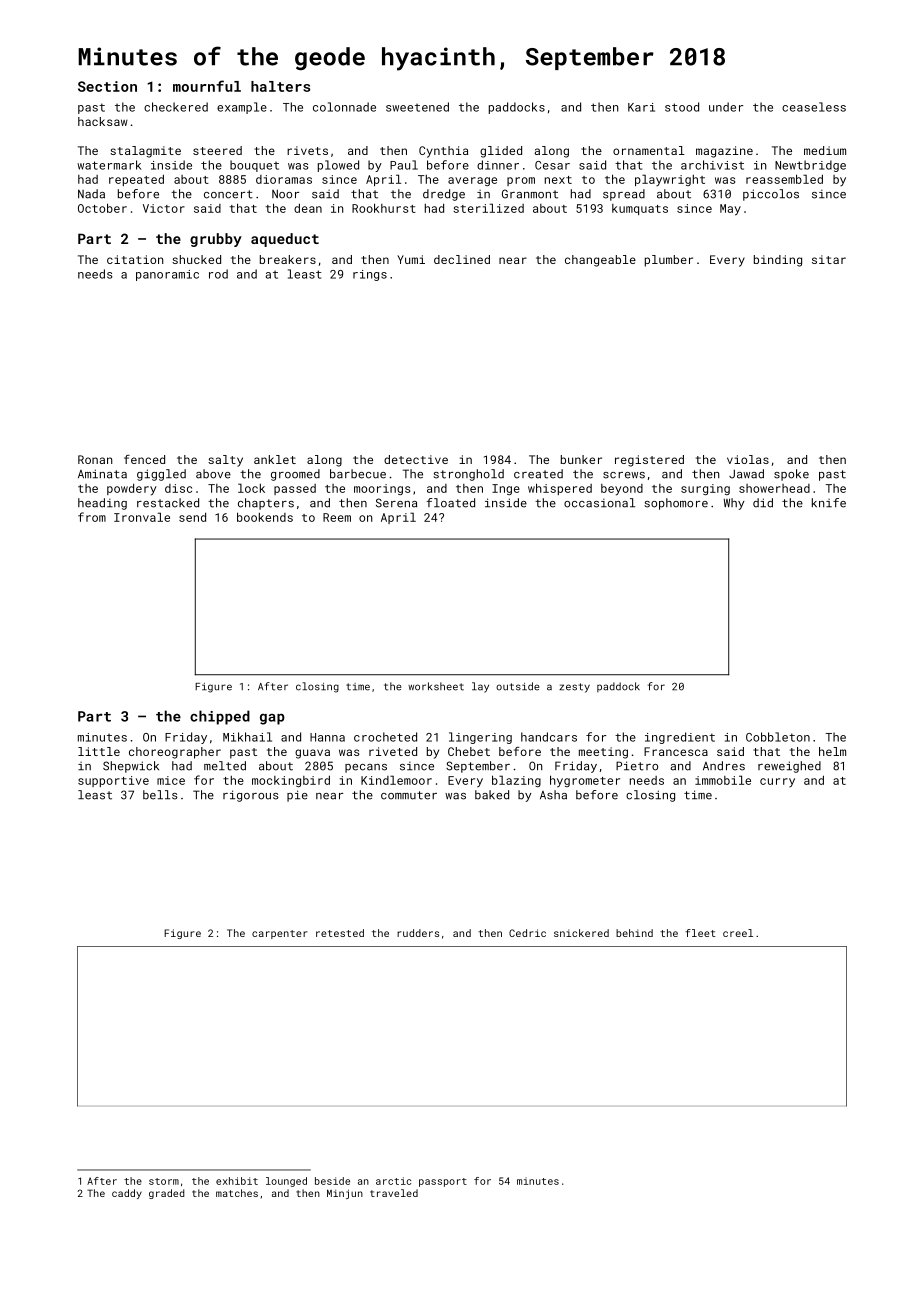 The image size is (924, 1308). Describe the element at coordinates (107, 86) in the image. I see `Section` at that location.
